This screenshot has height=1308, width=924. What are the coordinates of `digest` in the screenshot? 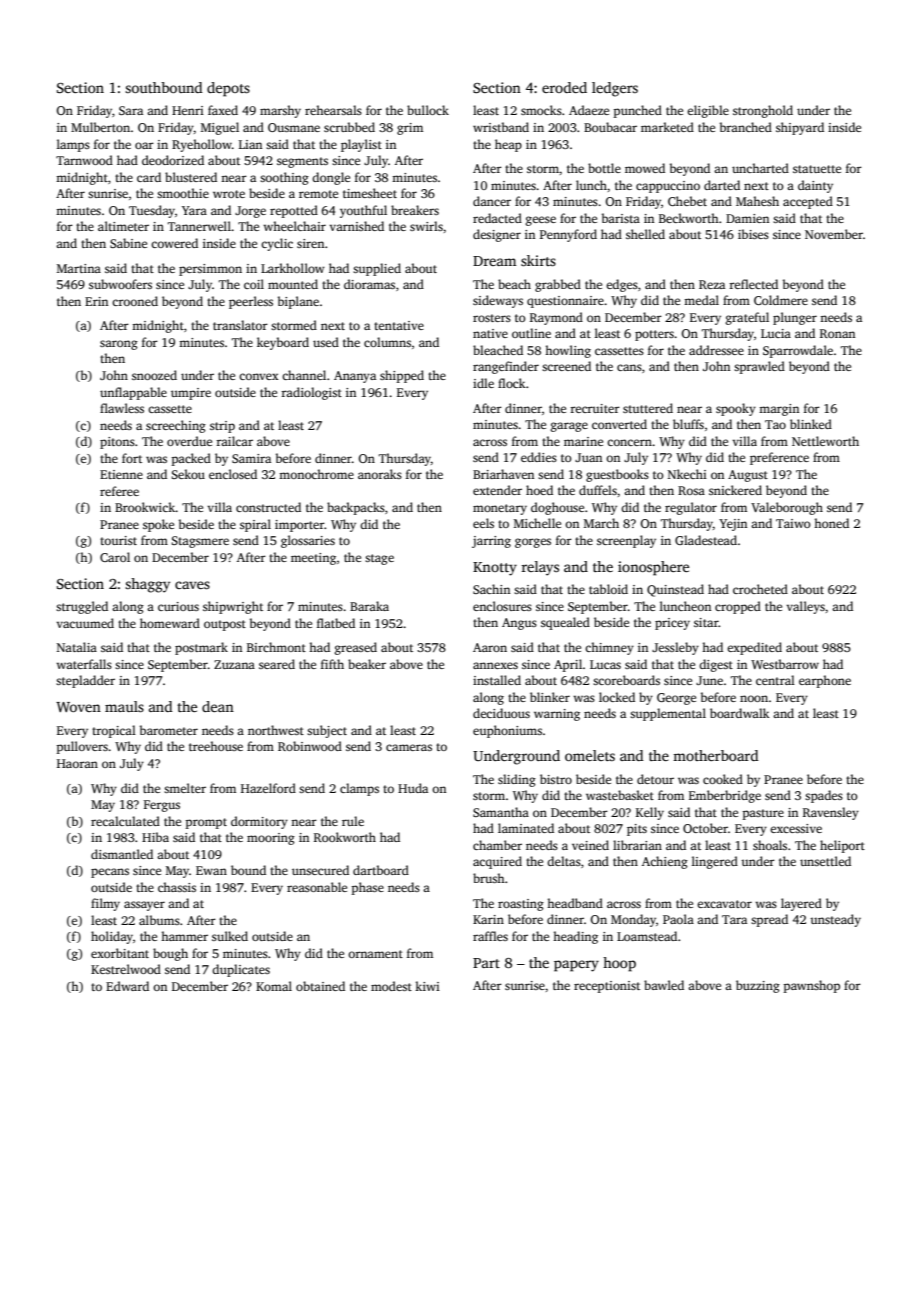 It's located at (716, 665).
